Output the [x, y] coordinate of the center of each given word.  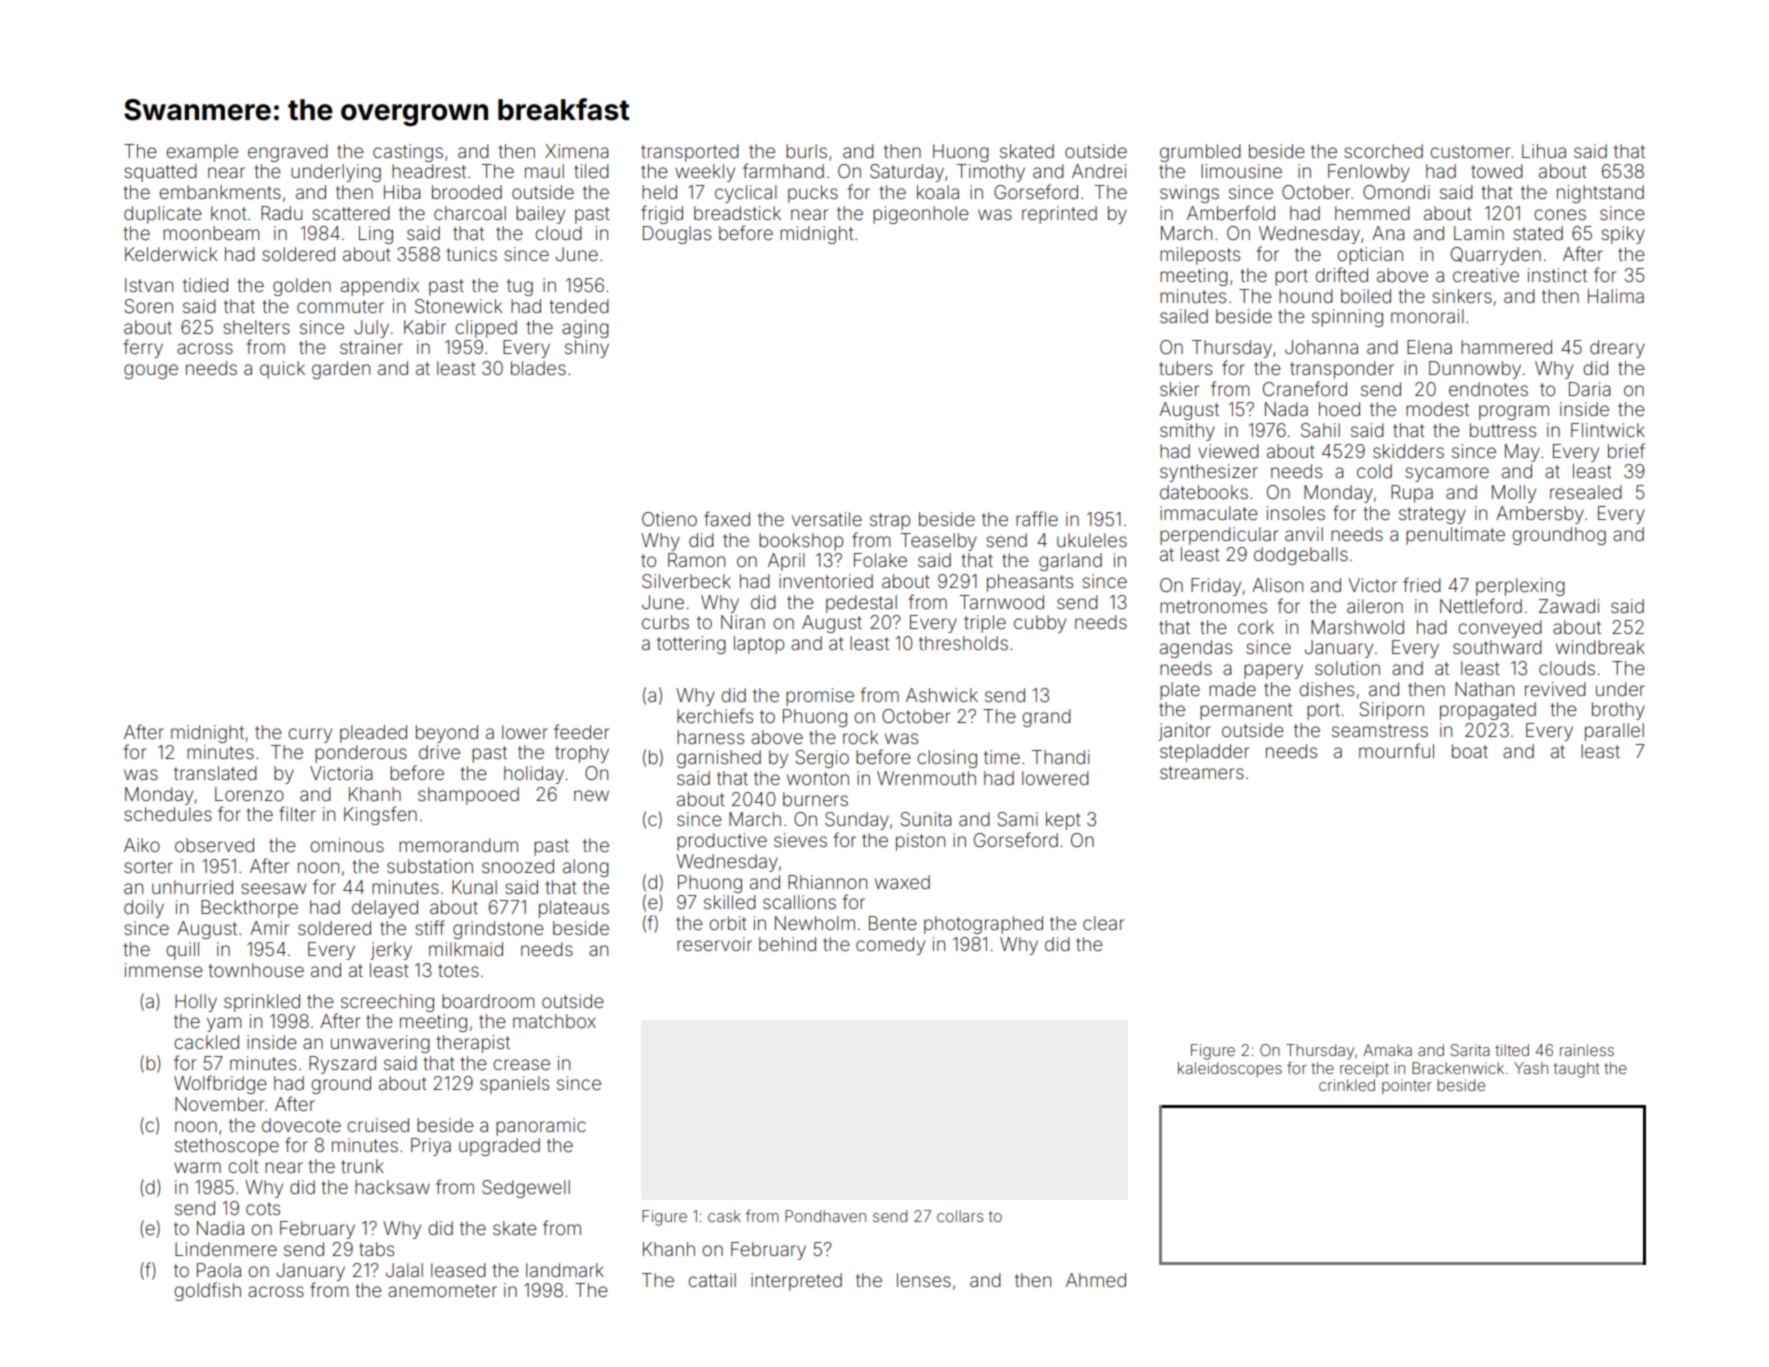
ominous [347, 845]
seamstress [1380, 730]
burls [806, 151]
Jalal [404, 1270]
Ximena [576, 151]
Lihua [1544, 151]
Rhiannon [827, 882]
